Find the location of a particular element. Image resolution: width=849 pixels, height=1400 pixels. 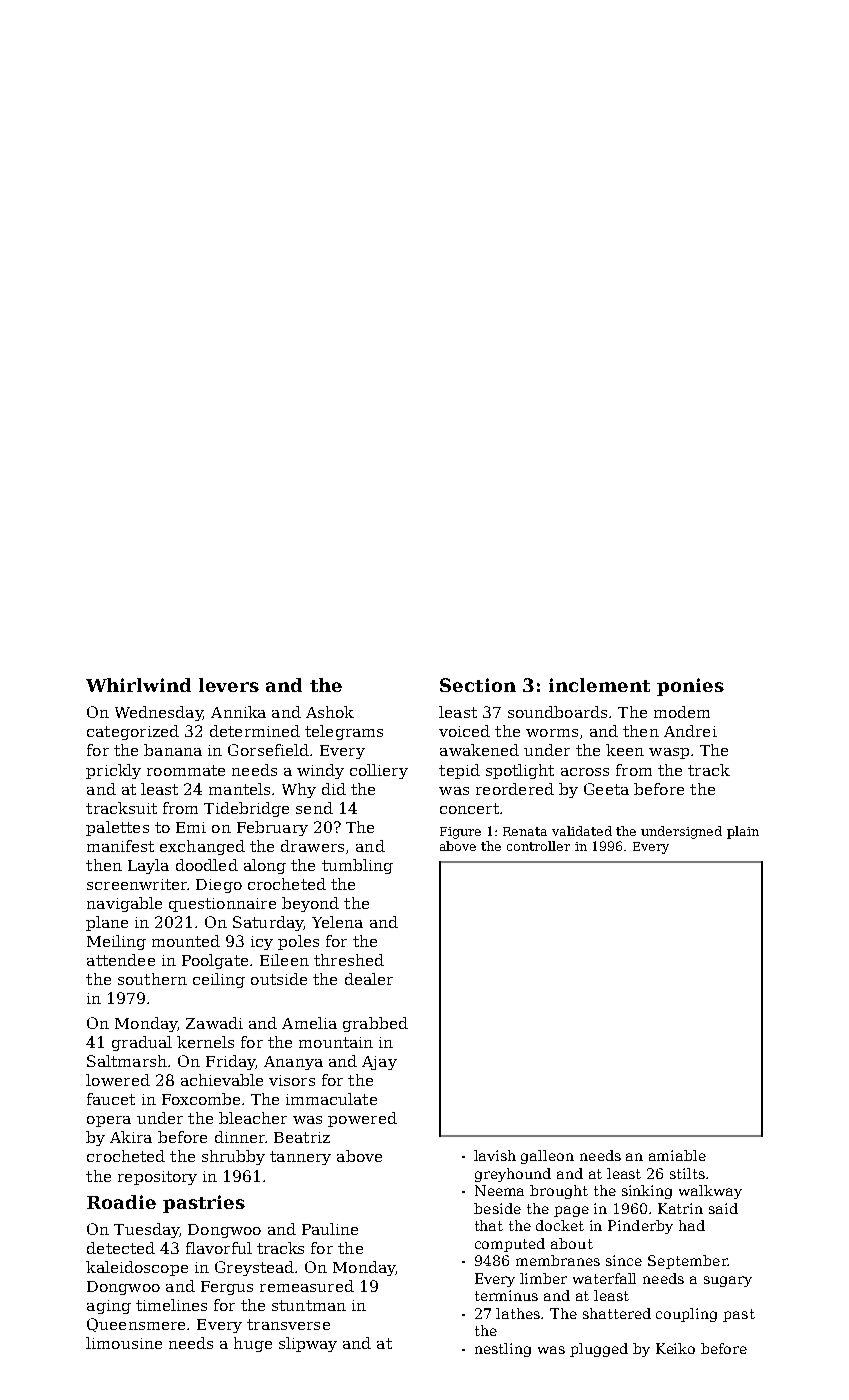

Section is located at coordinates (478, 685).
